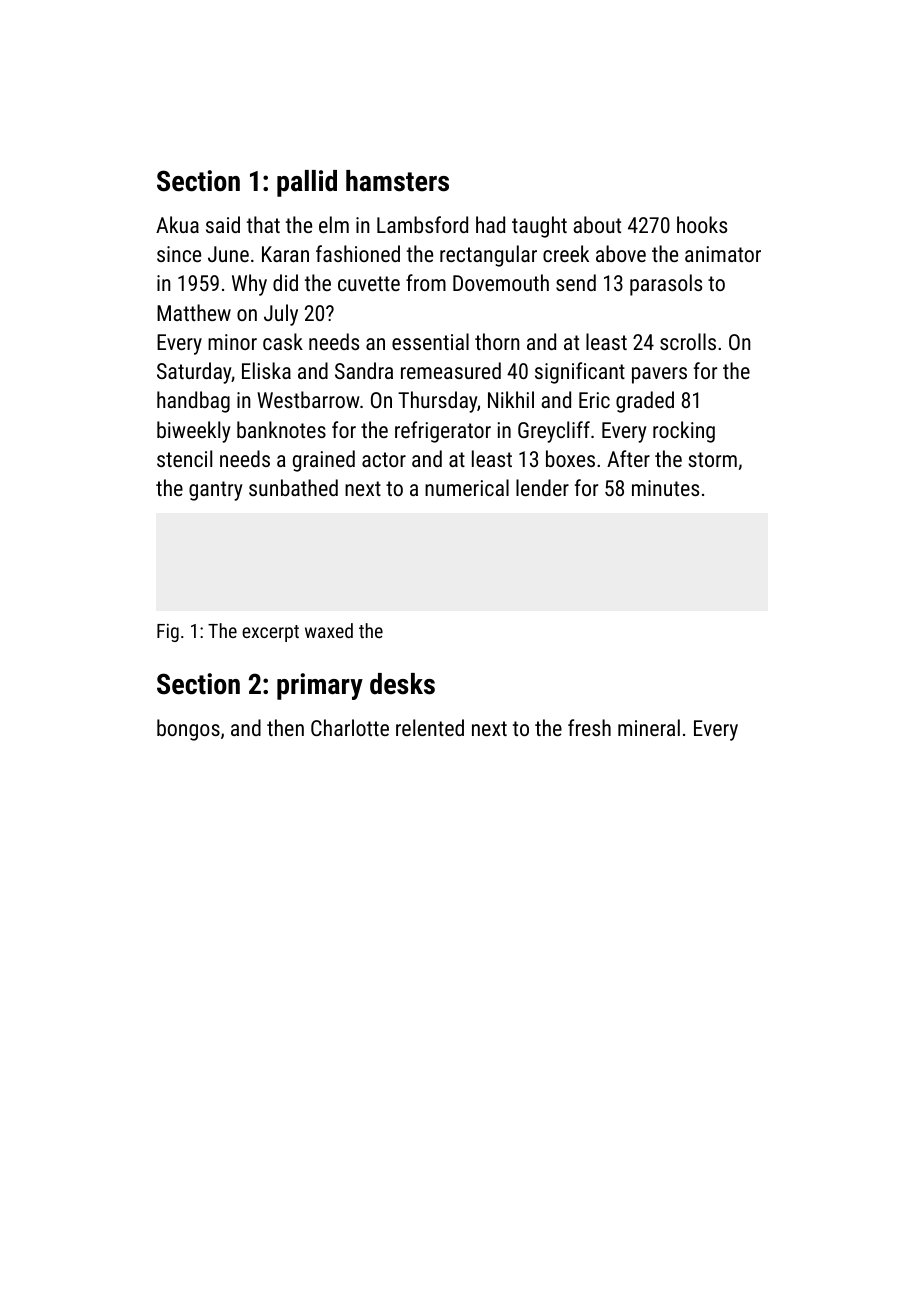  I want to click on Nikhil, so click(511, 399).
